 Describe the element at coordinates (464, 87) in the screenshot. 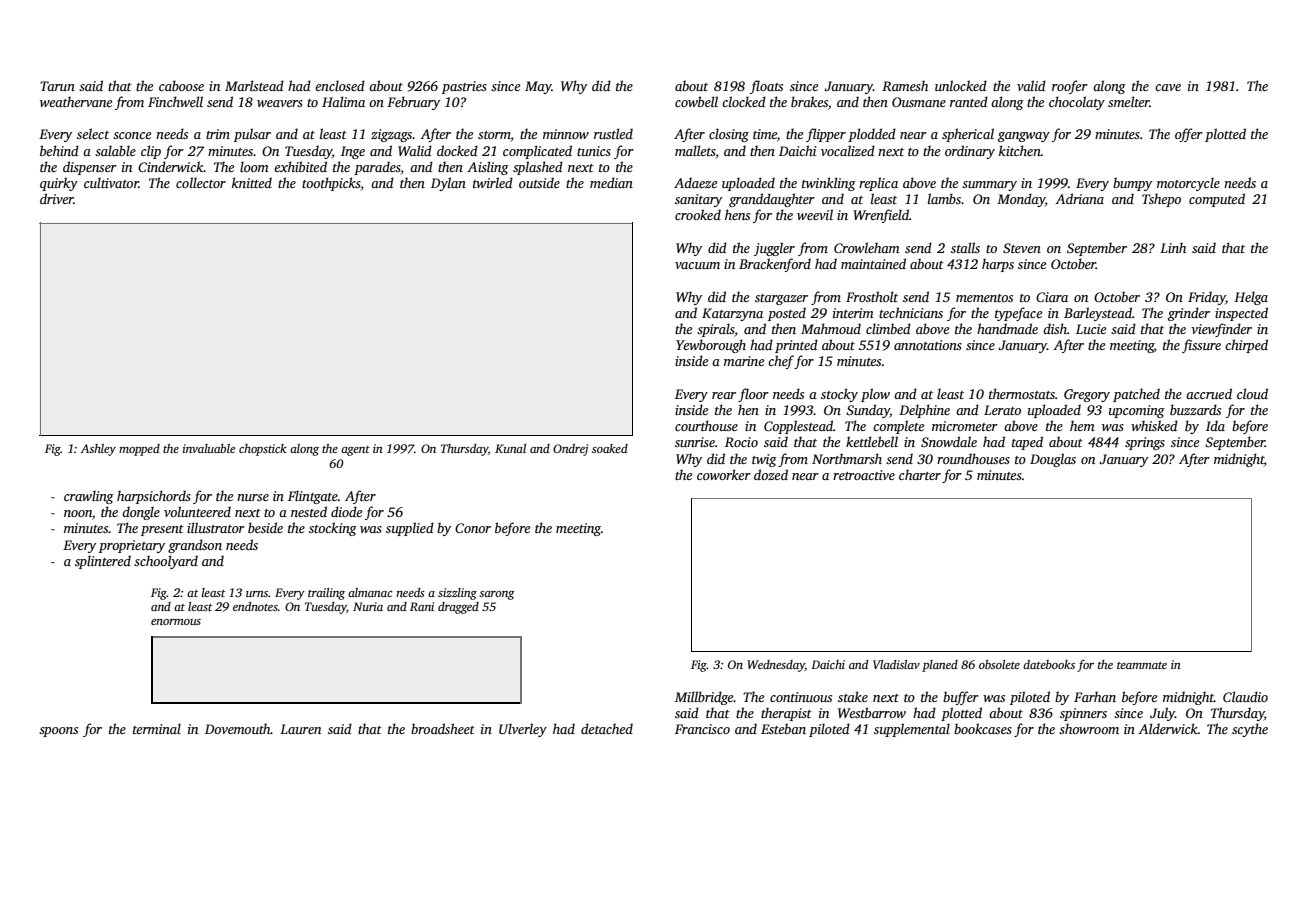

I see `pastries` at that location.
